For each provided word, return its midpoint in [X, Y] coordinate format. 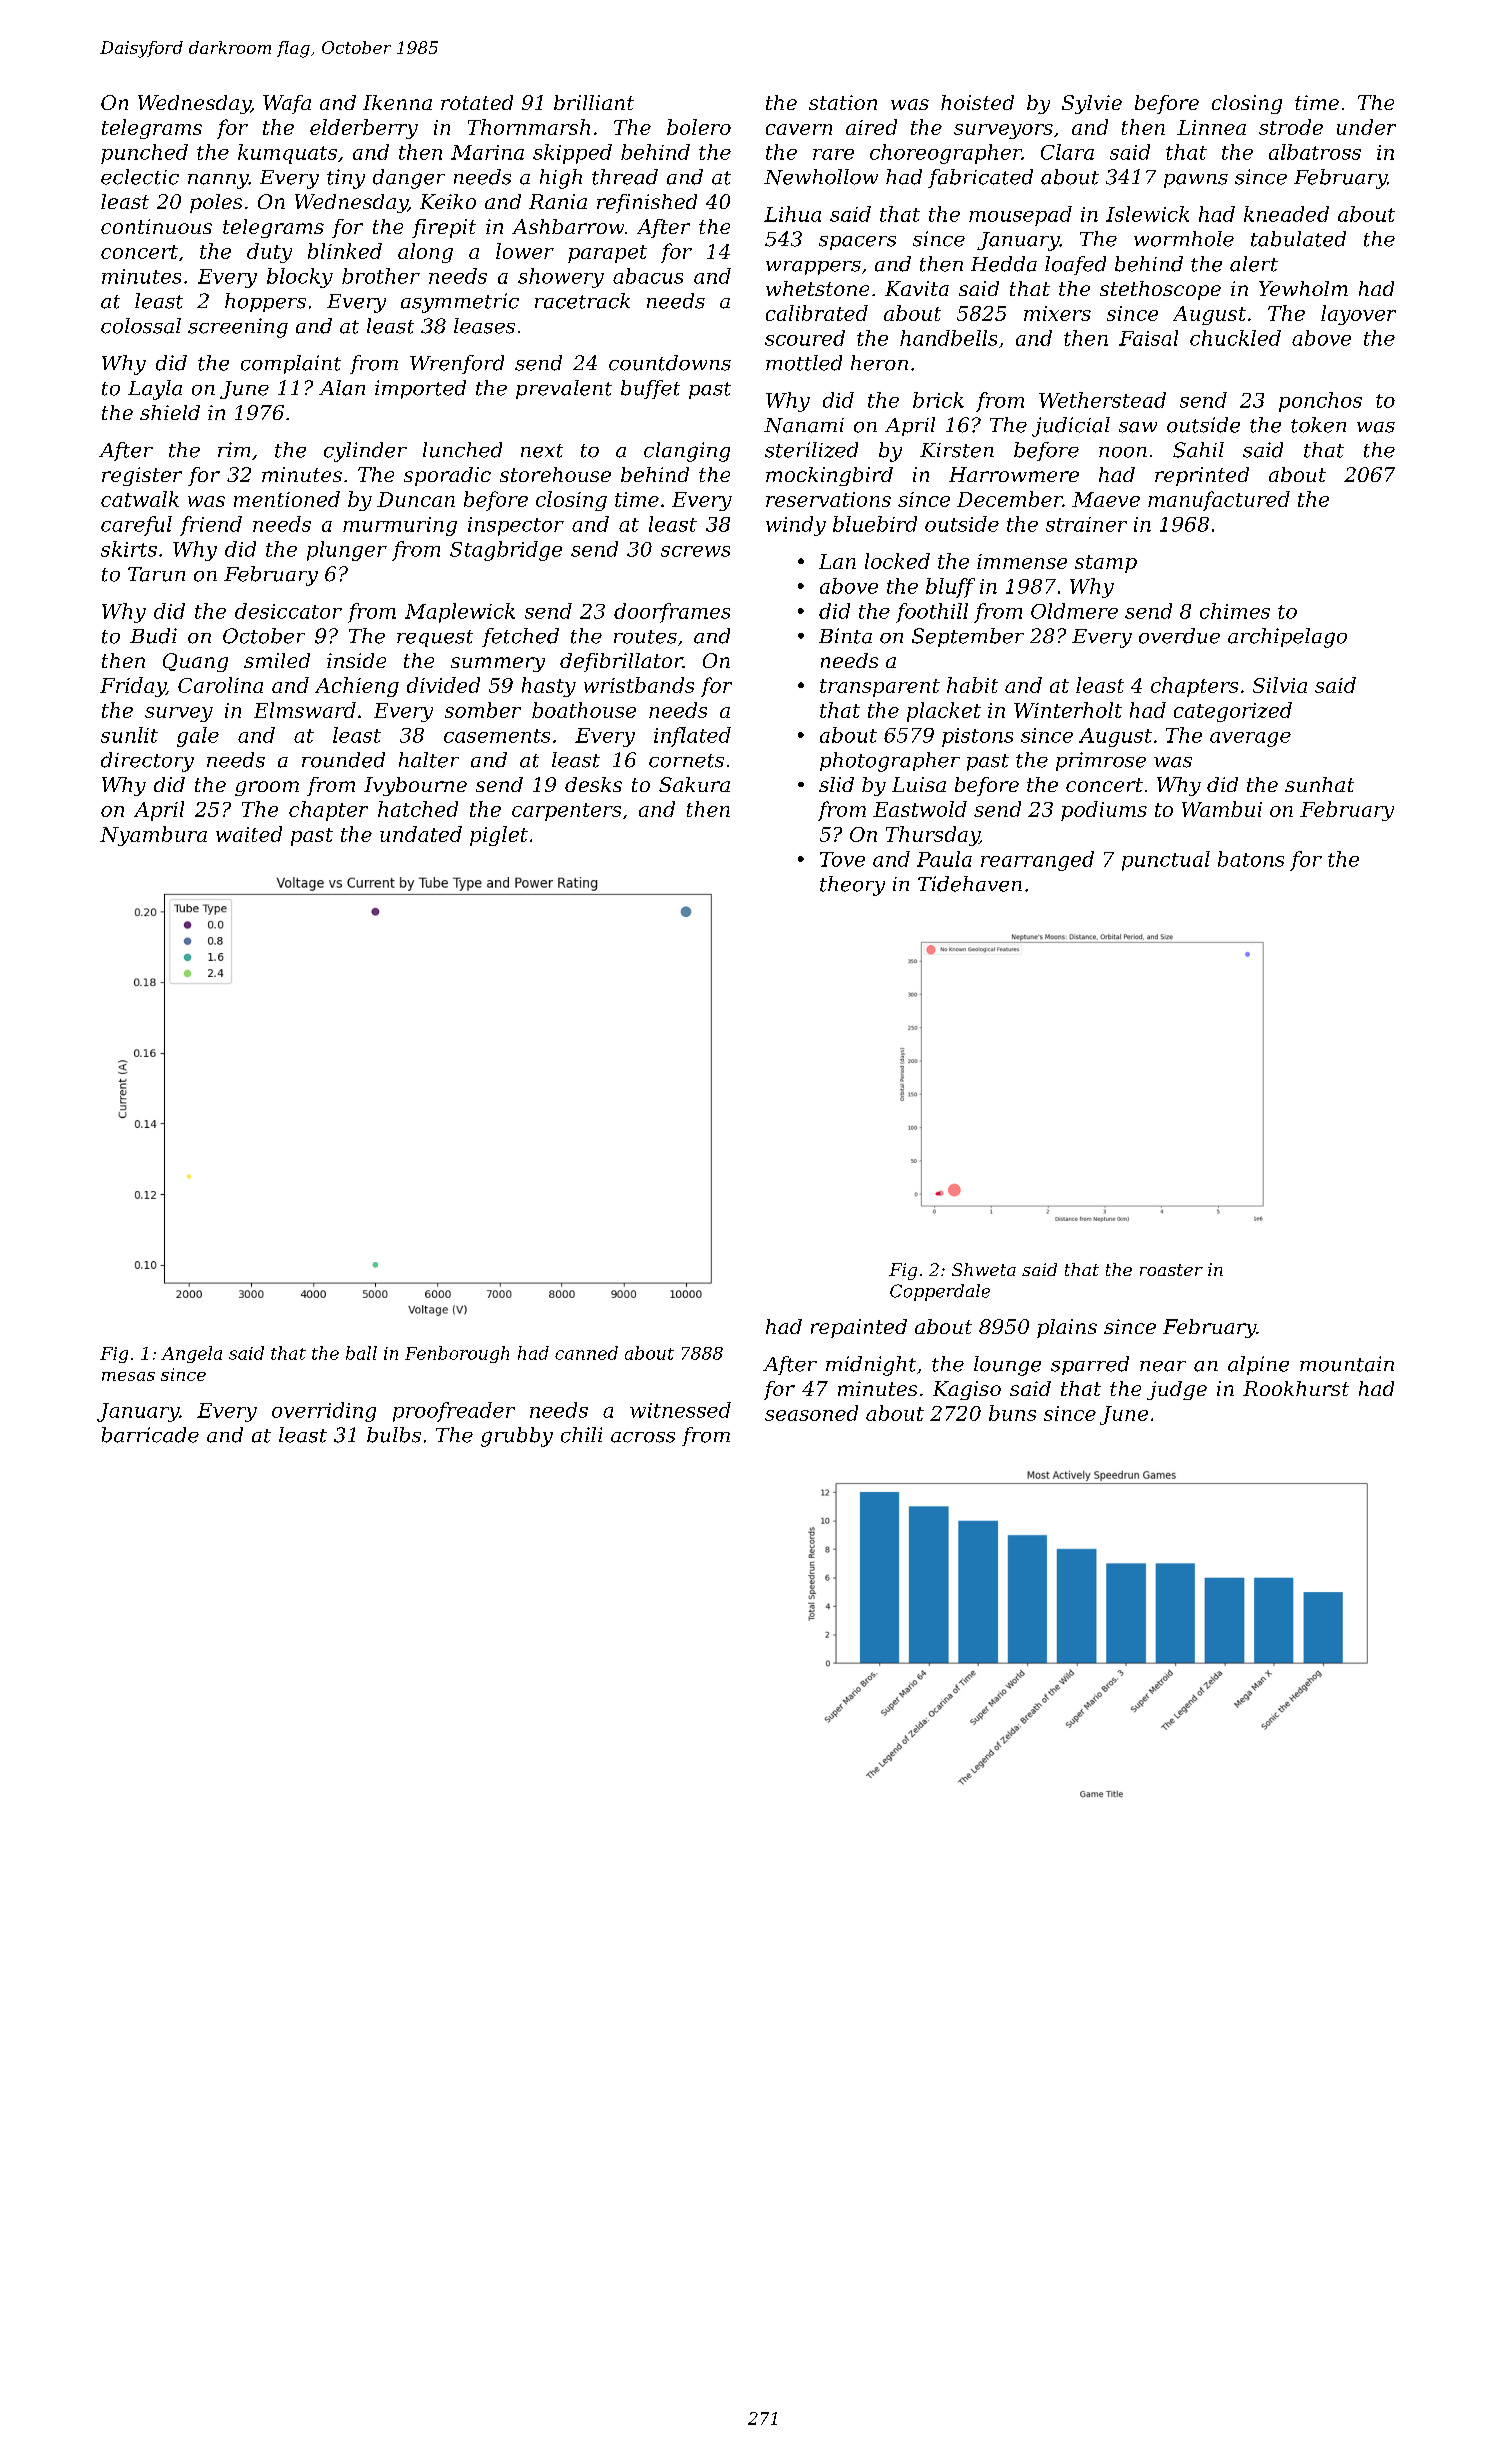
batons [1251, 859]
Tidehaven [970, 884]
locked [897, 561]
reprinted [1202, 476]
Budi [153, 636]
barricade [150, 1435]
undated [421, 834]
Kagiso [967, 1390]
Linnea [1211, 127]
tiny [346, 179]
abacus [648, 276]
